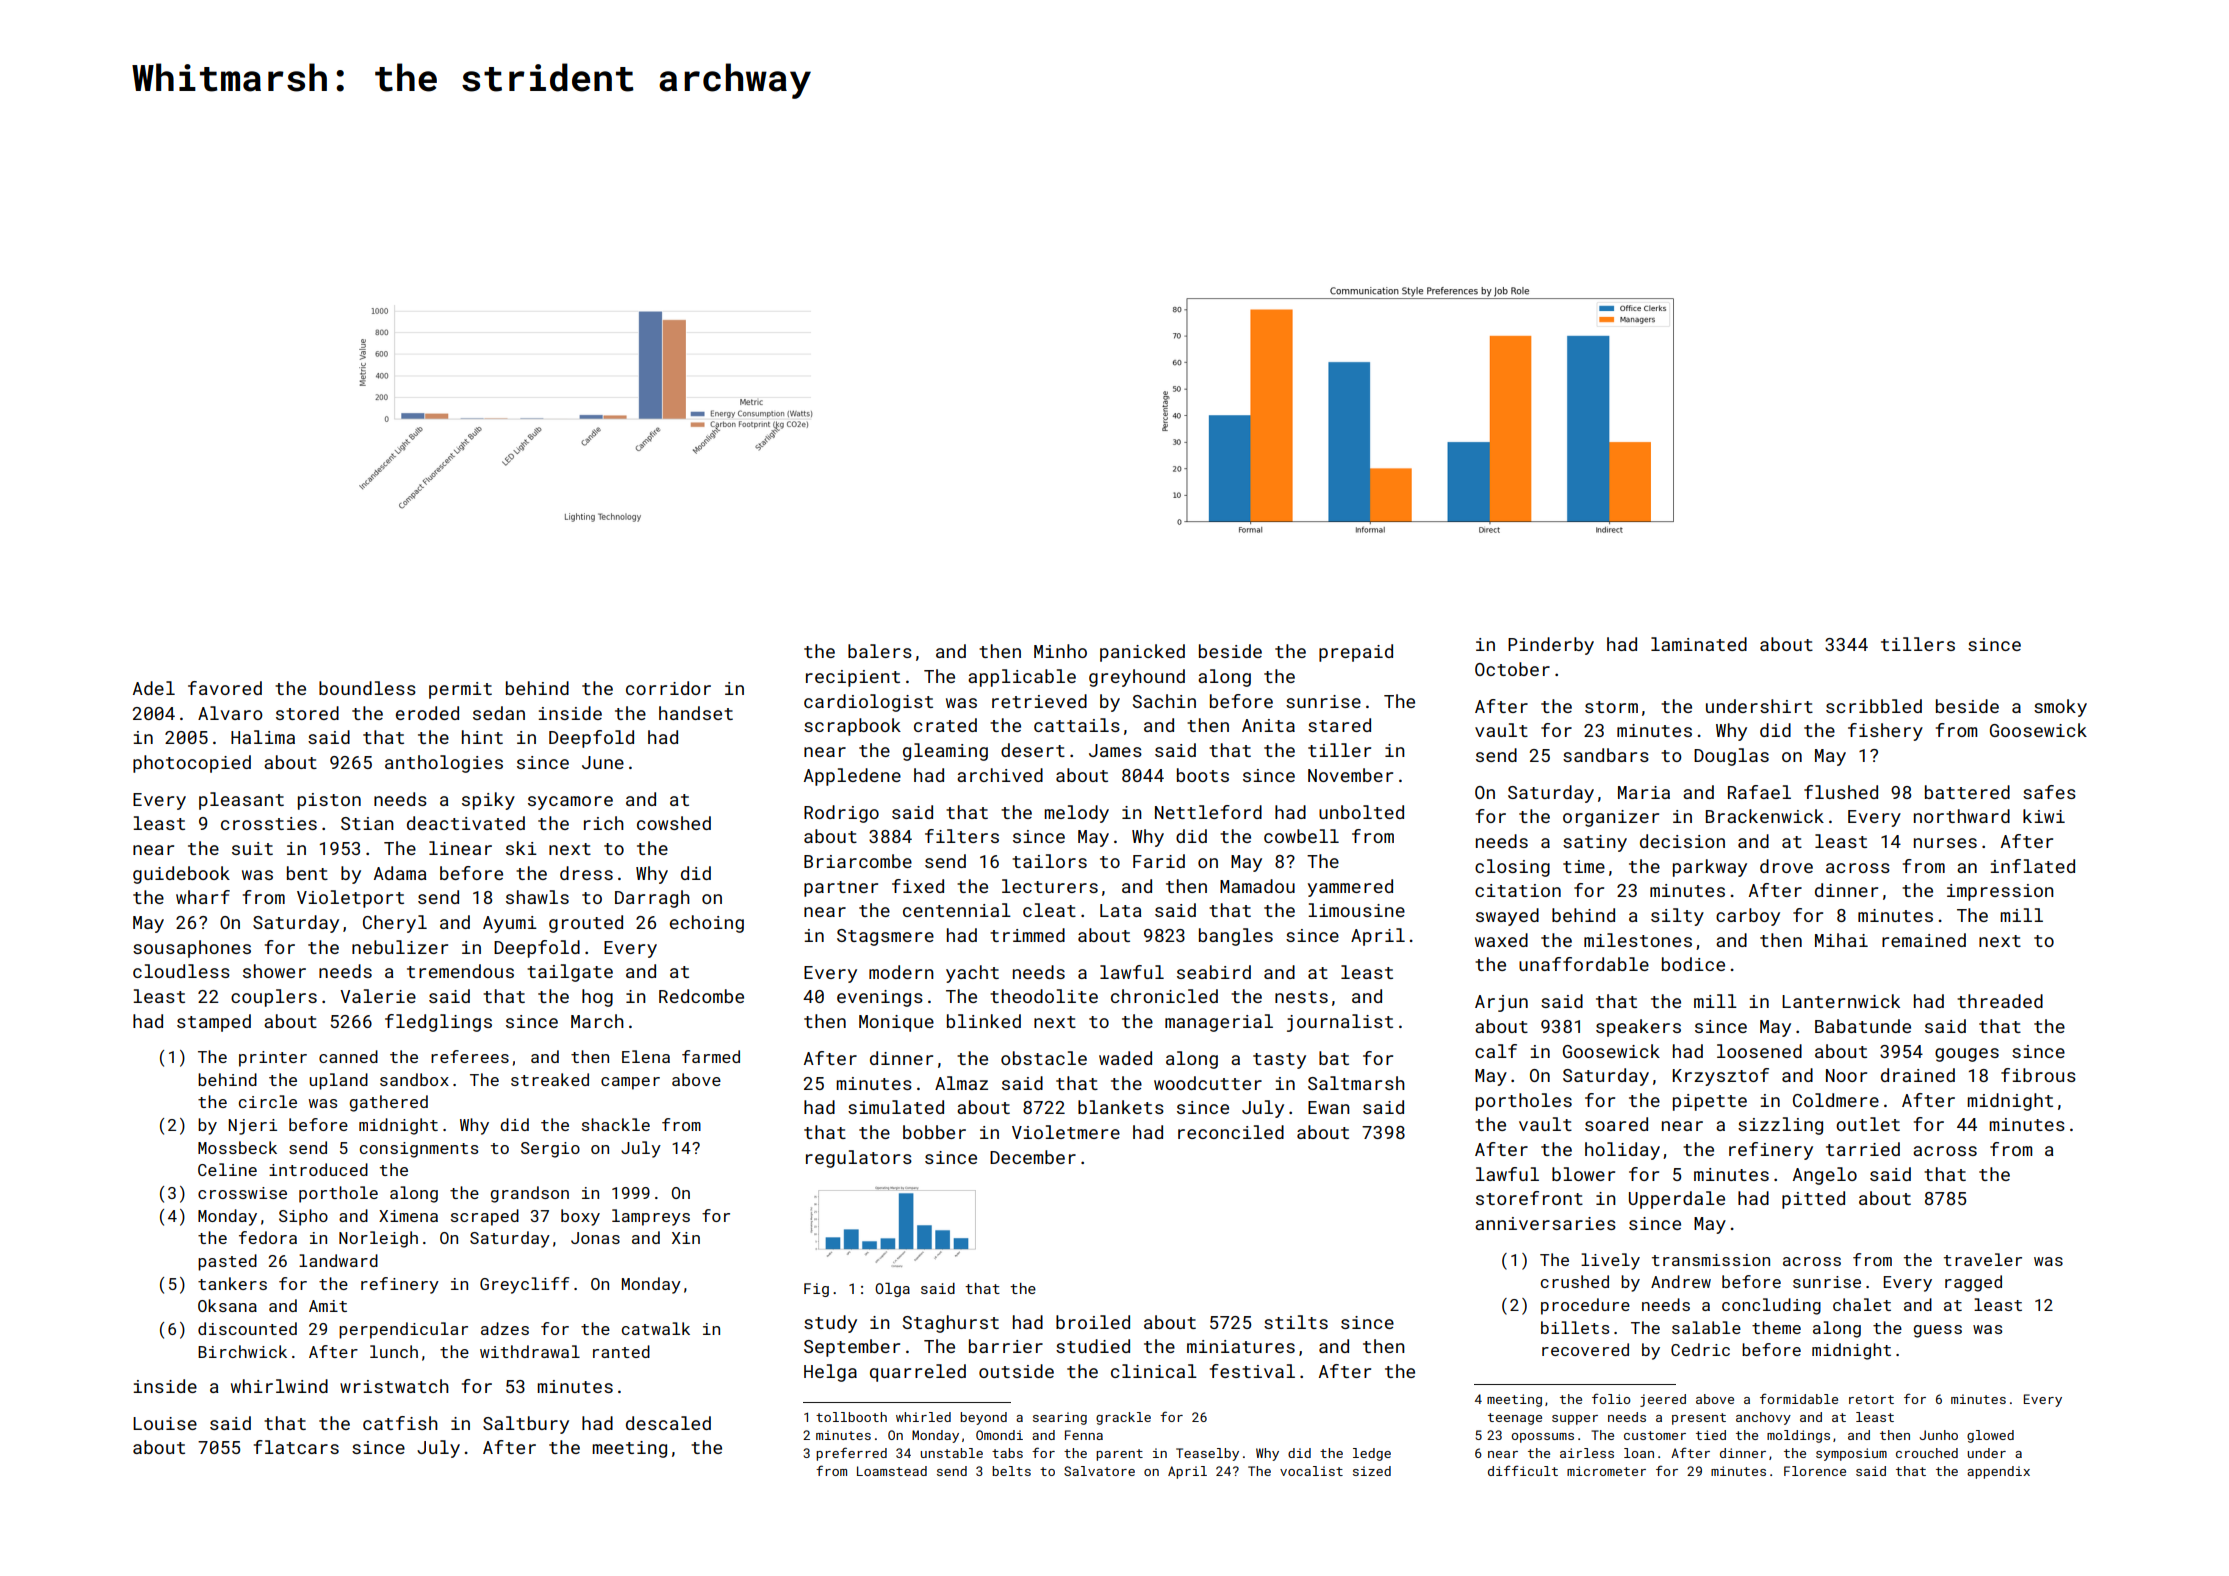  I want to click on cardiologist, so click(868, 703).
